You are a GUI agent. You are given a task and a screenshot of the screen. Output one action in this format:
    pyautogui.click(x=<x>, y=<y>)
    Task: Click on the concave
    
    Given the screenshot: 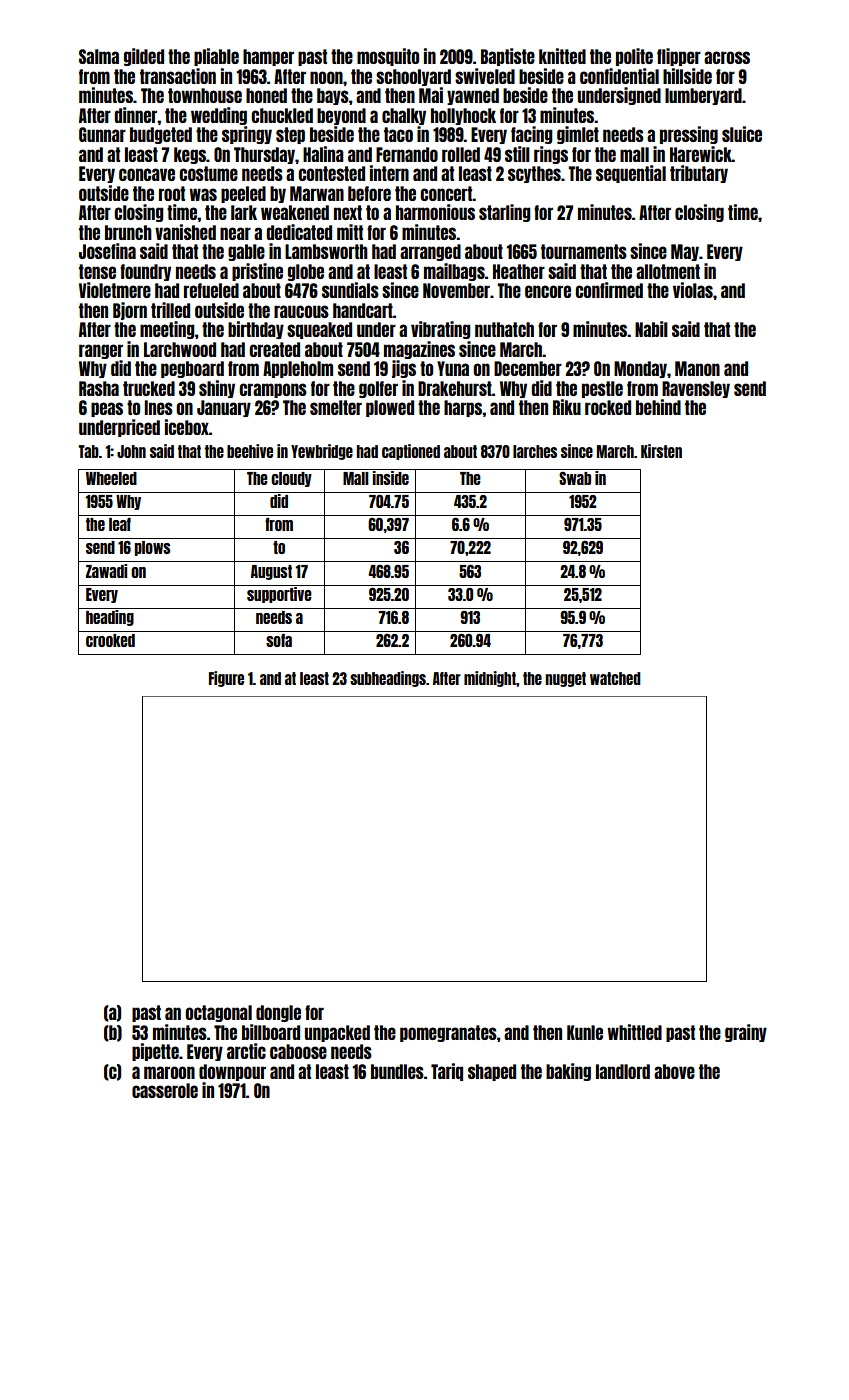 What is the action you would take?
    pyautogui.click(x=147, y=174)
